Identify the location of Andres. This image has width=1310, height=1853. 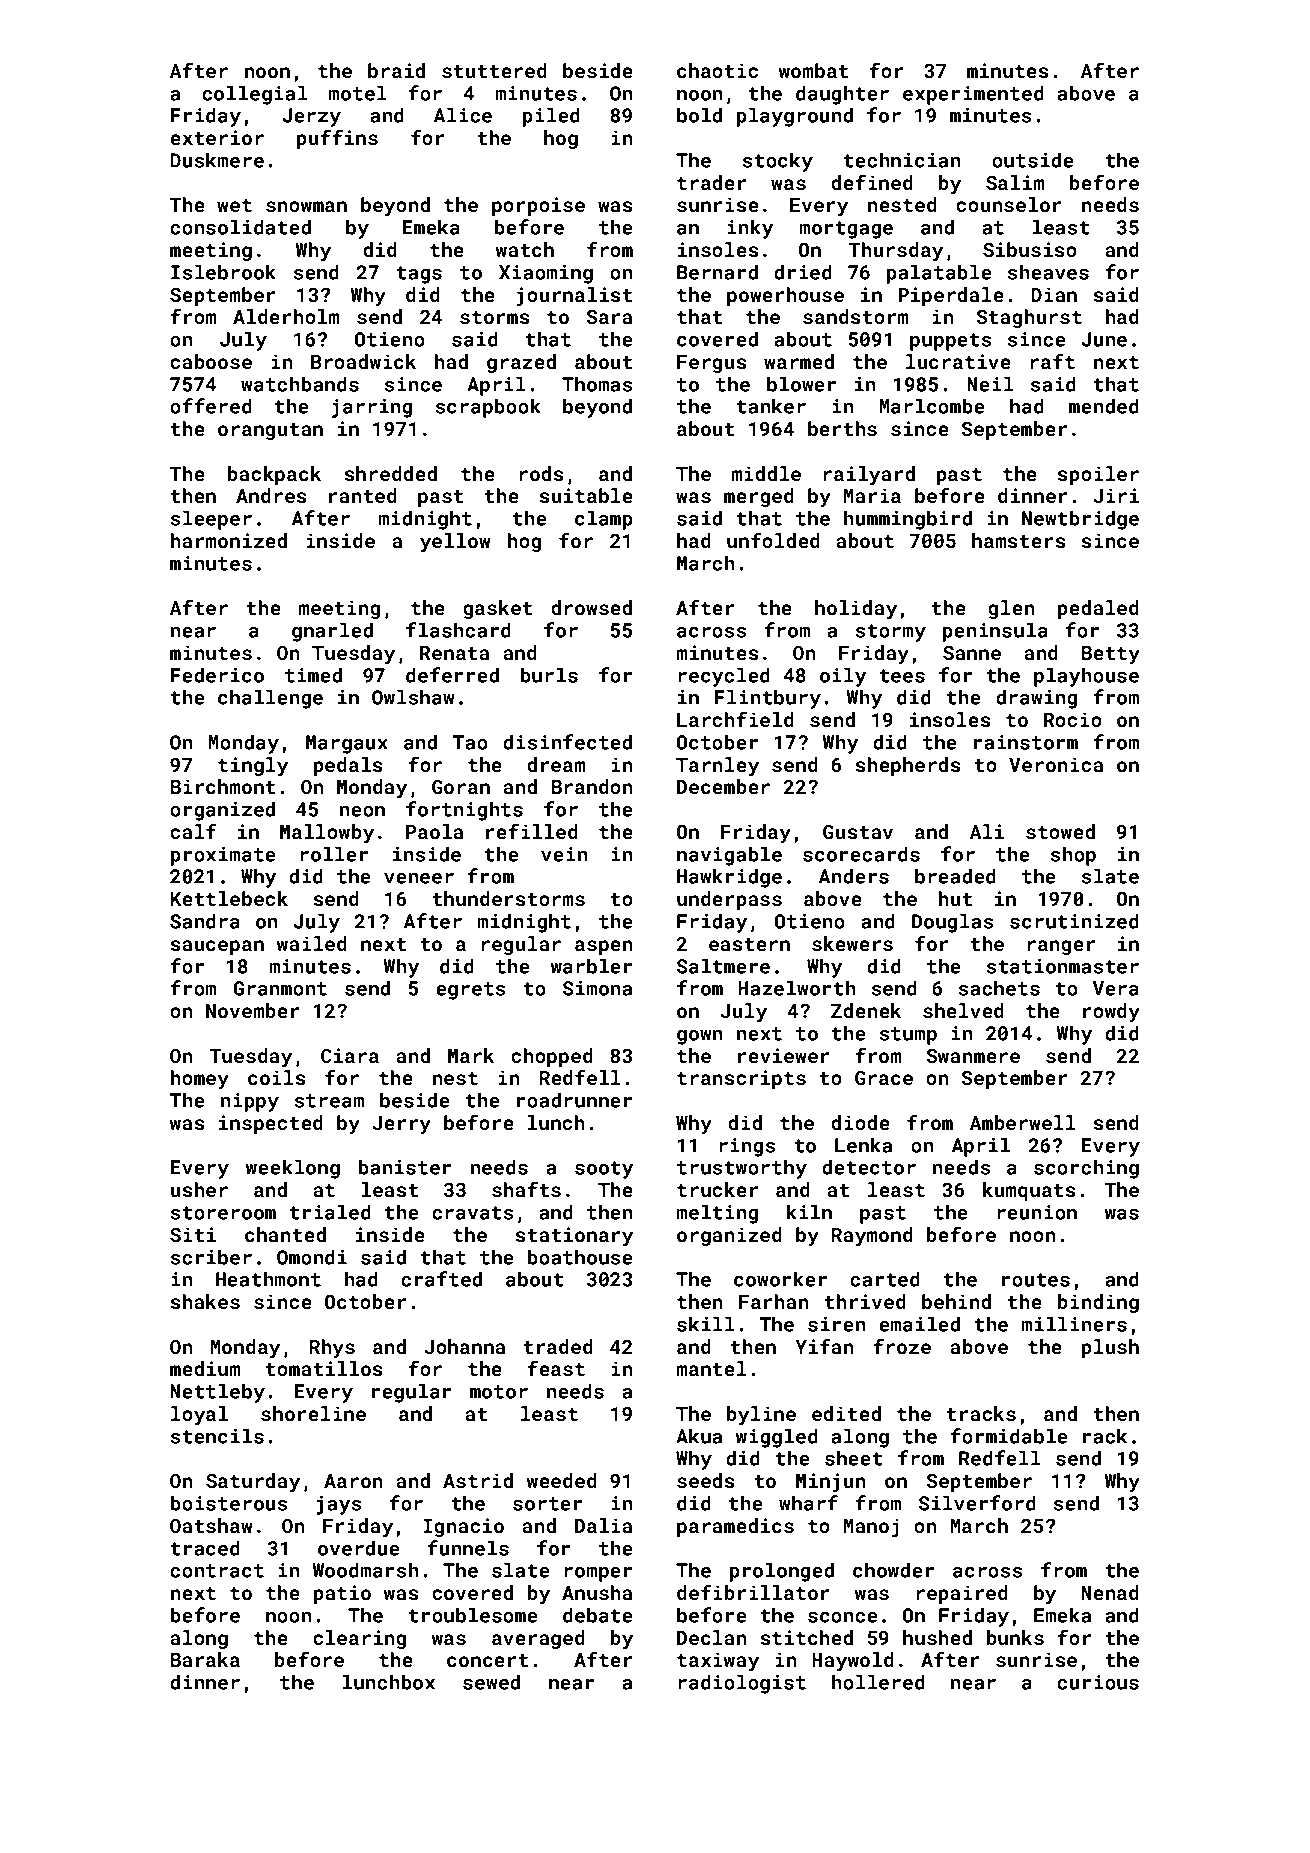
(271, 495).
